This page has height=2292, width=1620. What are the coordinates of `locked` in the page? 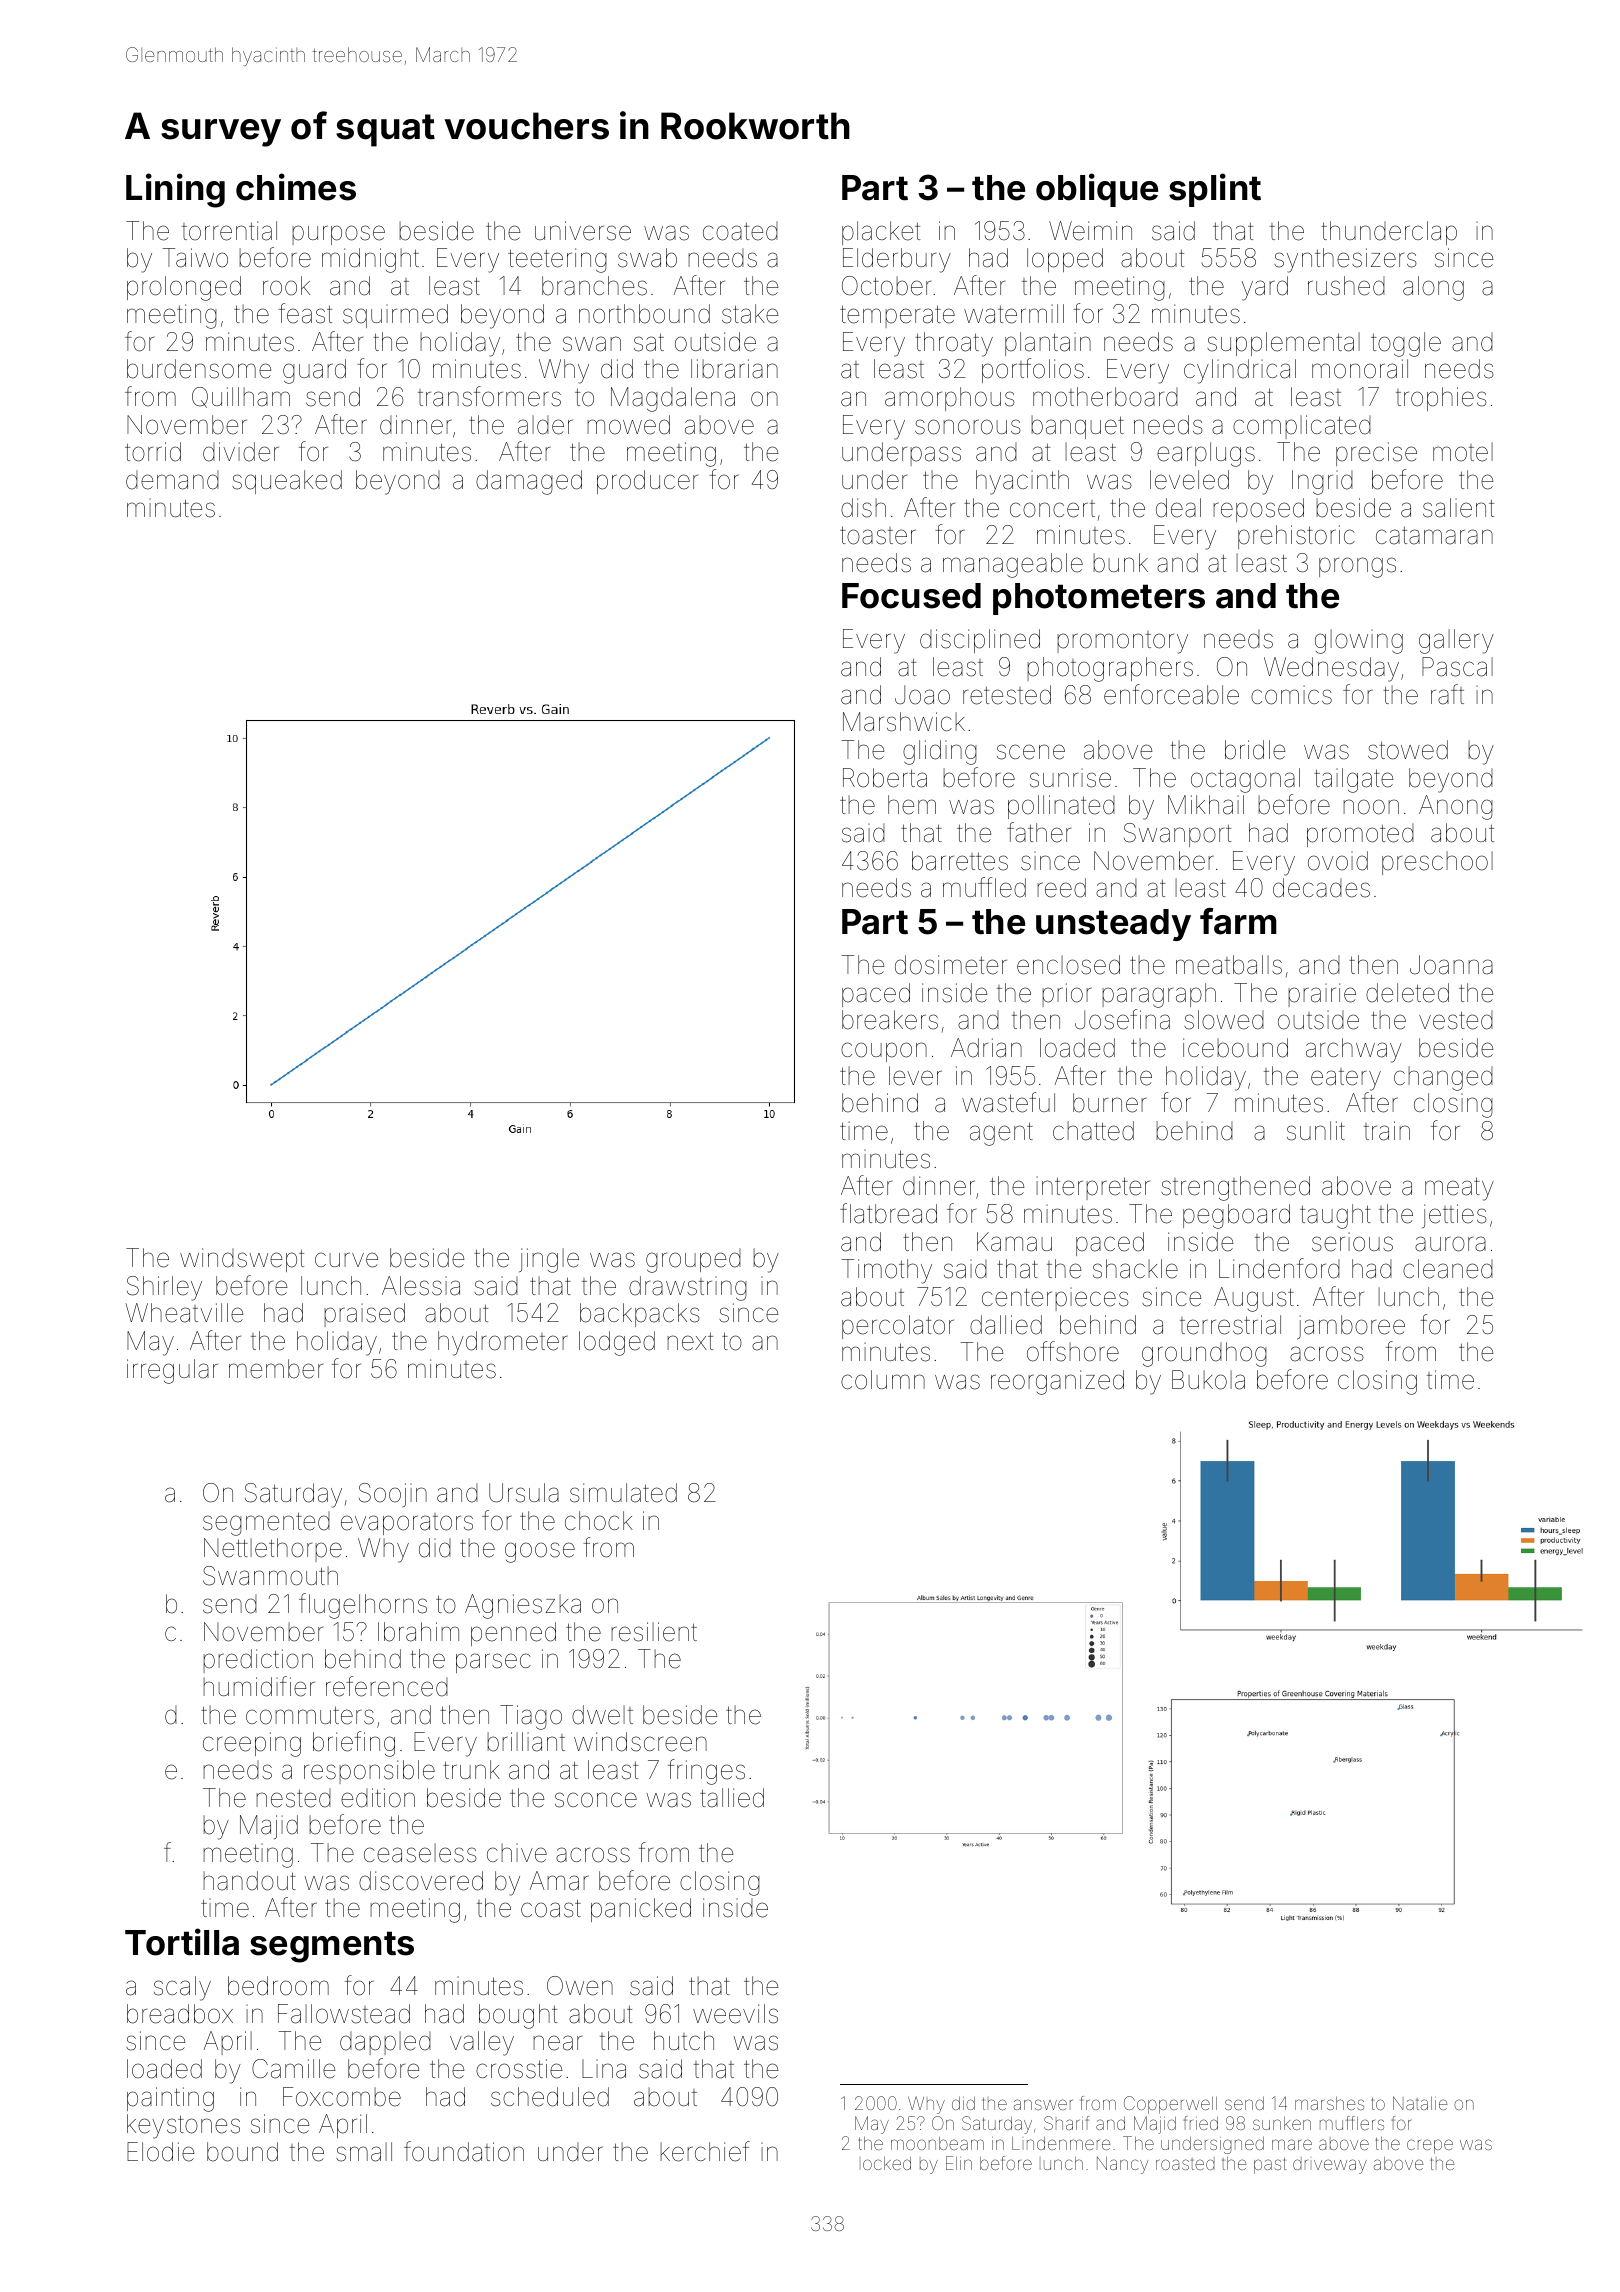 It's located at (887, 2163).
